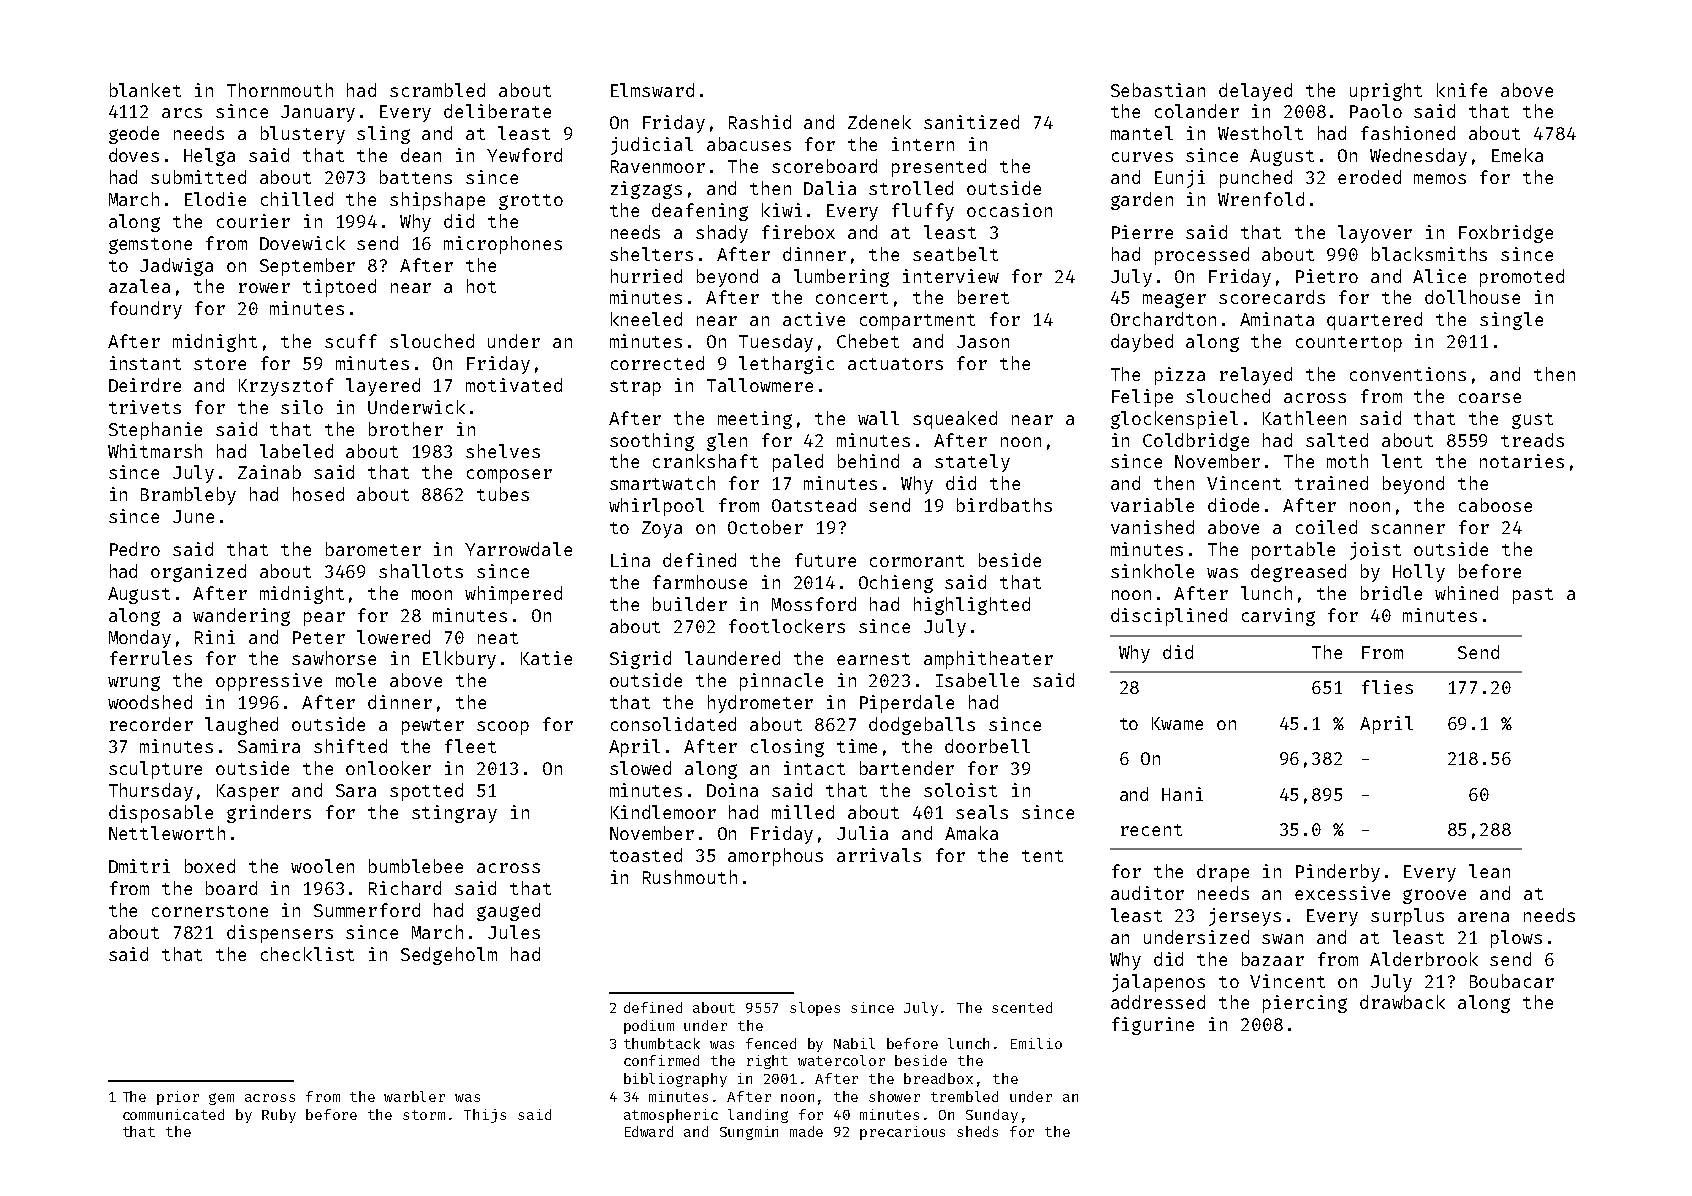  Describe the element at coordinates (279, 1116) in the screenshot. I see `Ruby` at that location.
